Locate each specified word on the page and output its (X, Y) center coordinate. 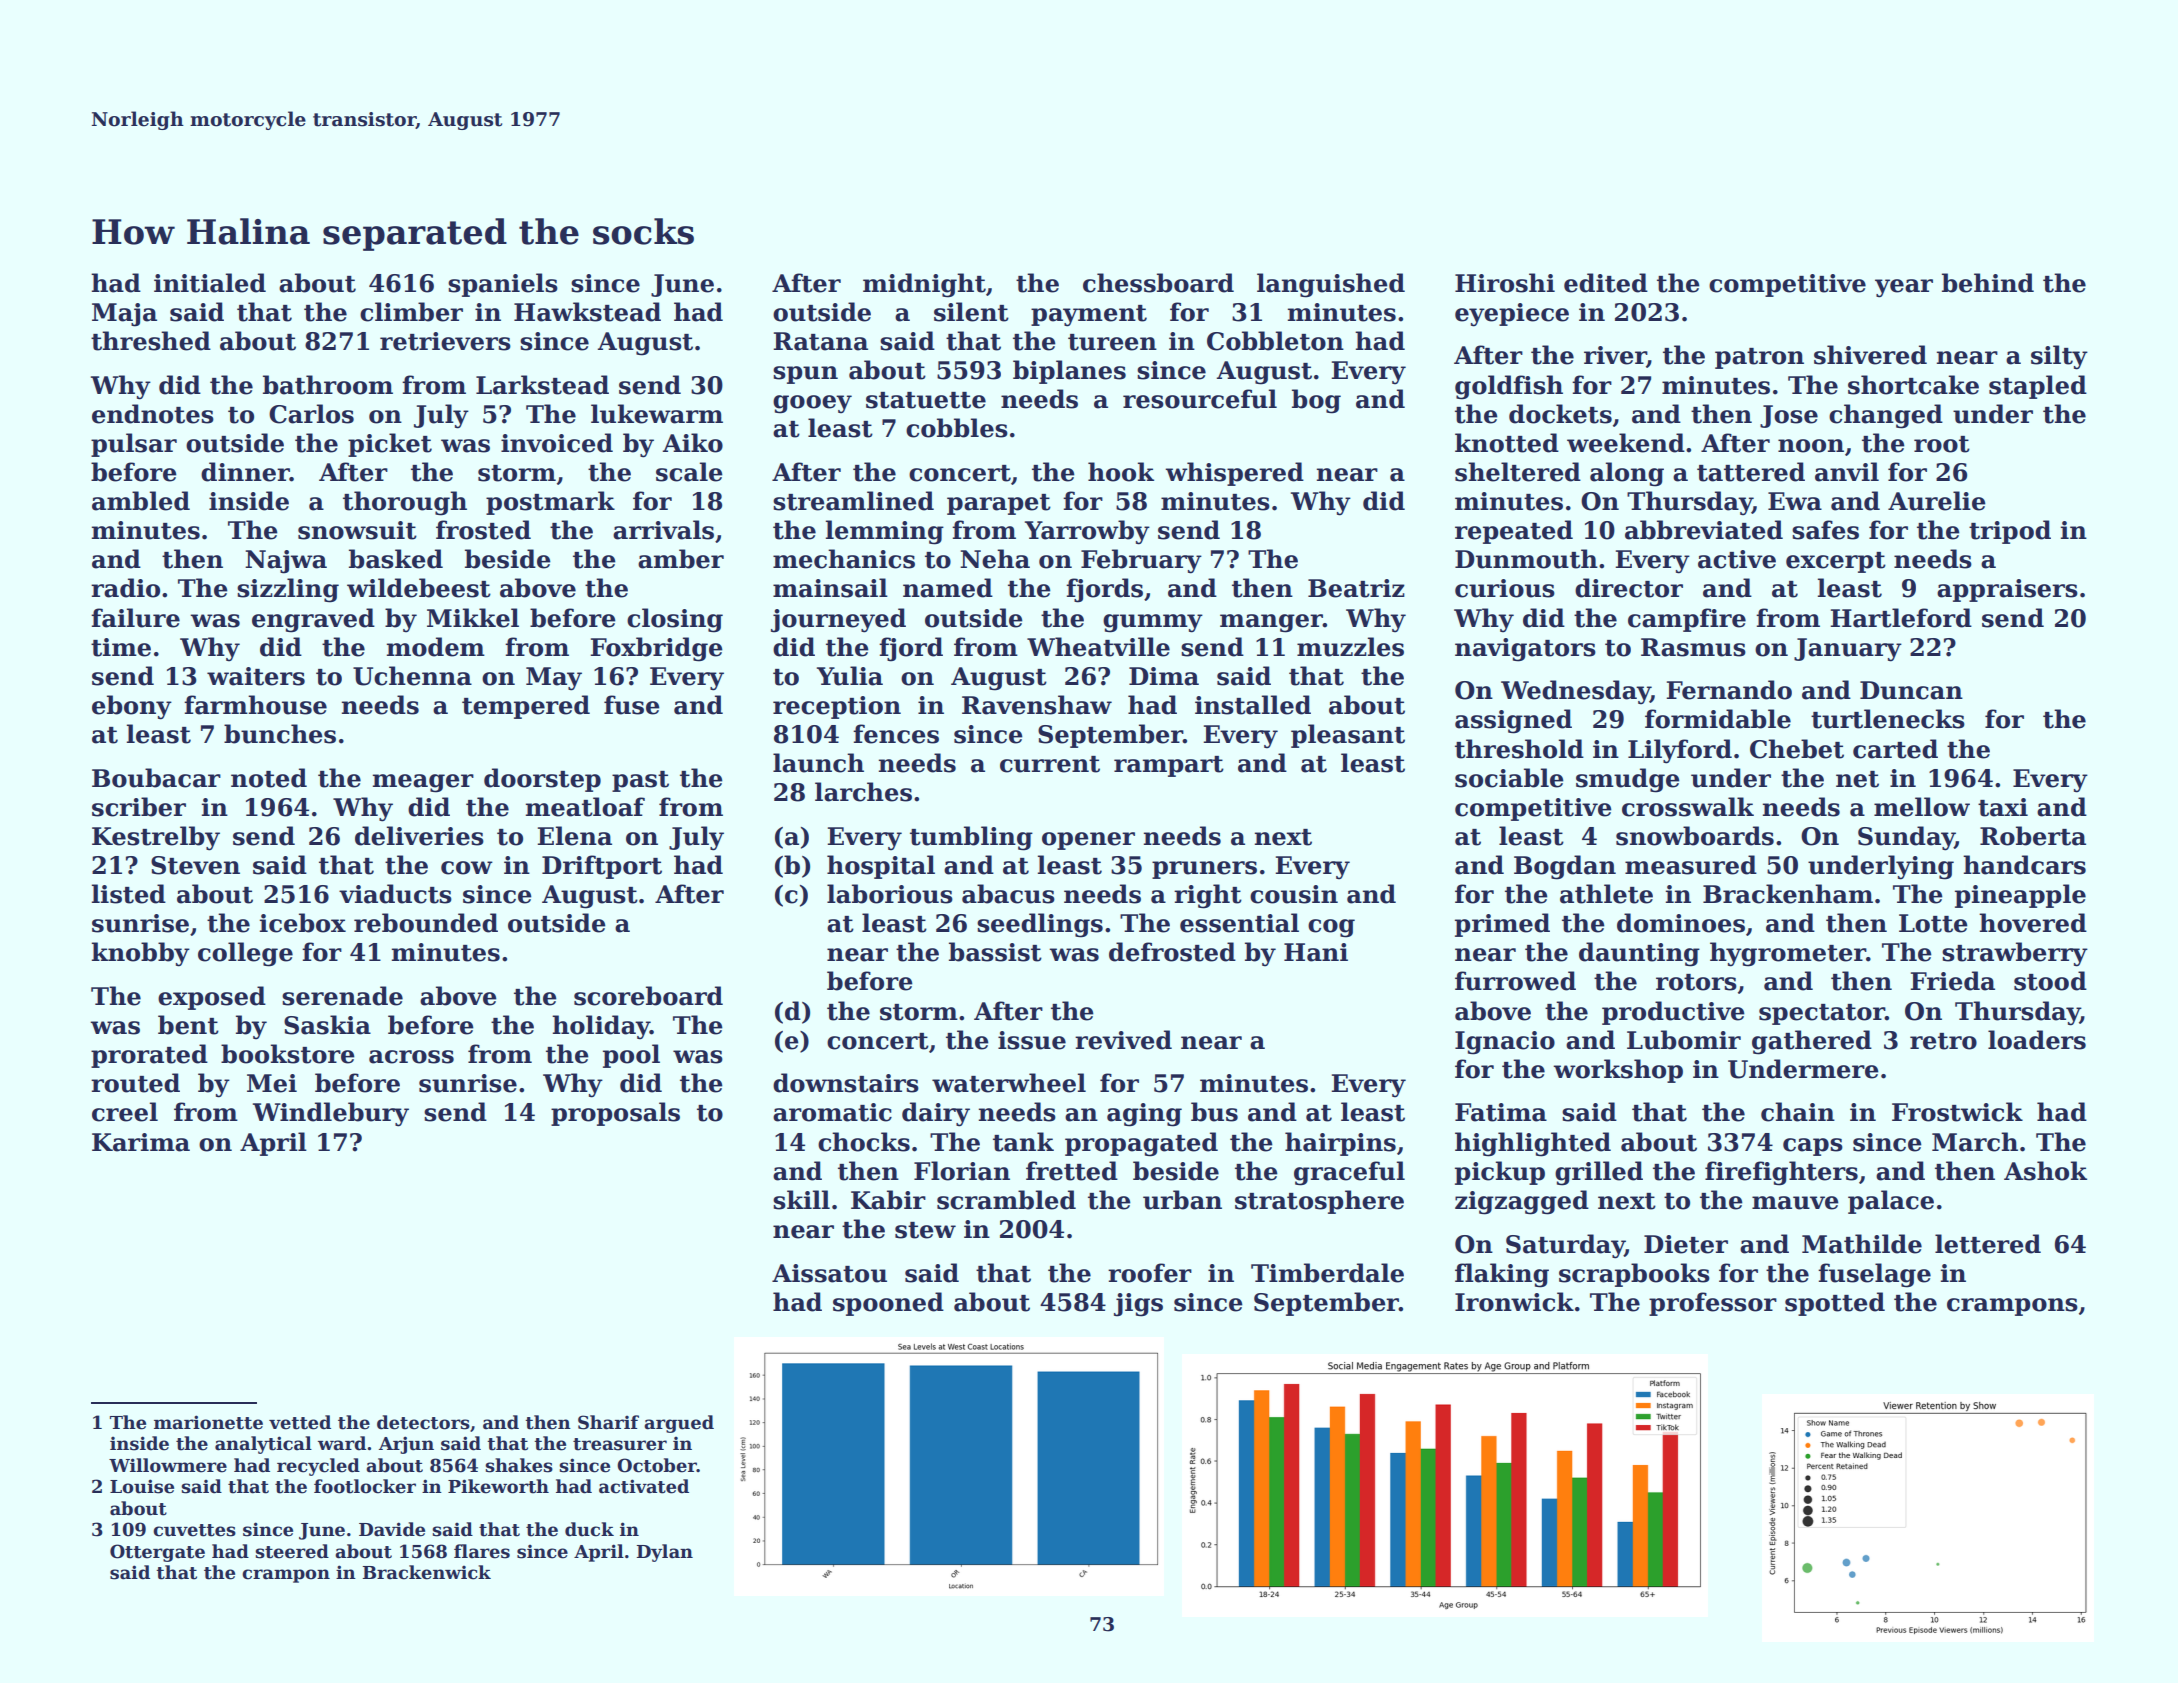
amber (681, 559)
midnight (924, 285)
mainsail (830, 588)
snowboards (1695, 836)
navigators (1525, 650)
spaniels (503, 285)
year (1904, 288)
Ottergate (157, 1553)
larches (863, 792)
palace (1891, 1202)
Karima (141, 1142)
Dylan (665, 1553)
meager (423, 783)
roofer (1150, 1273)
